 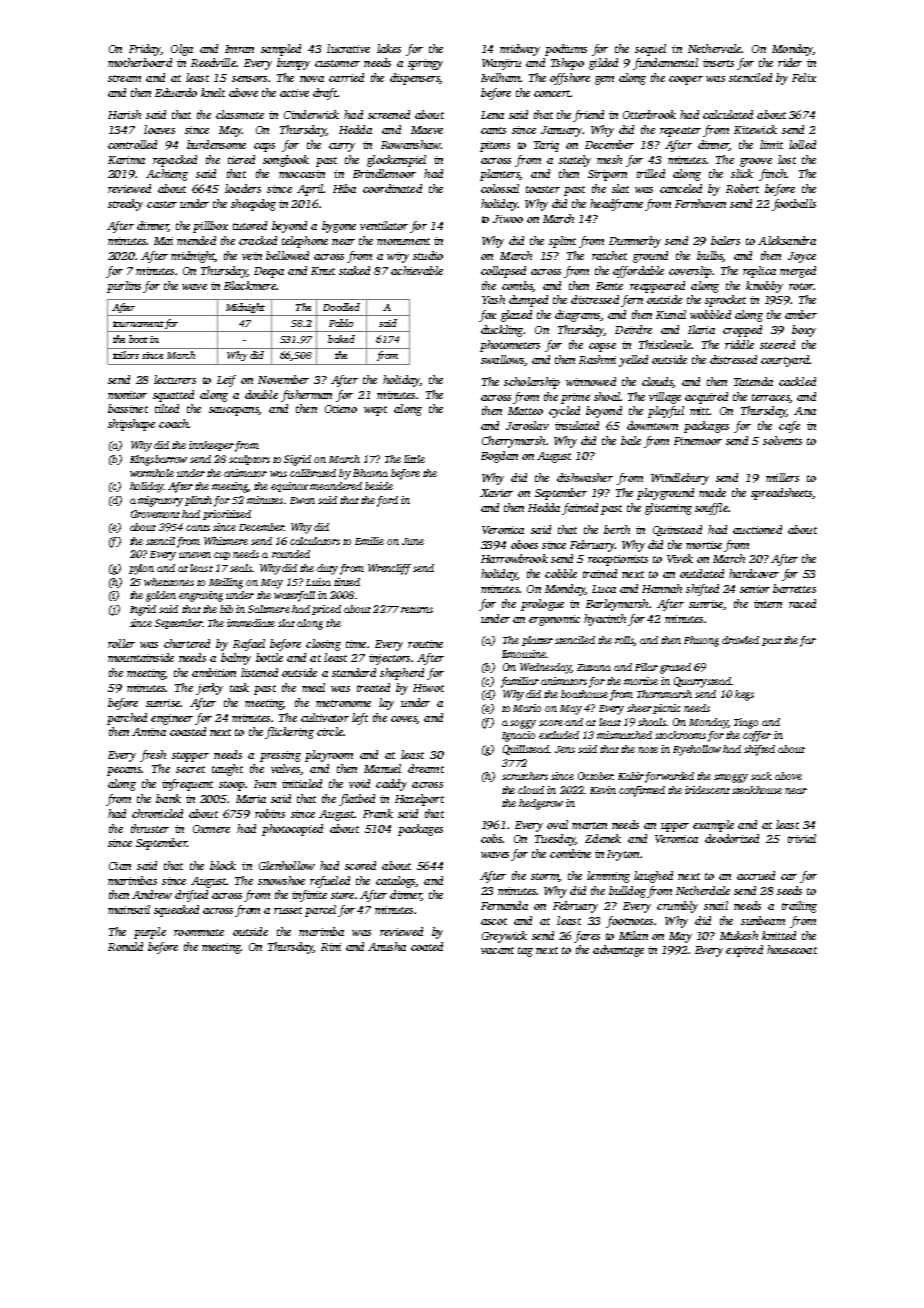 What do you see at coordinates (389, 48) in the page?
I see `lakes` at bounding box center [389, 48].
